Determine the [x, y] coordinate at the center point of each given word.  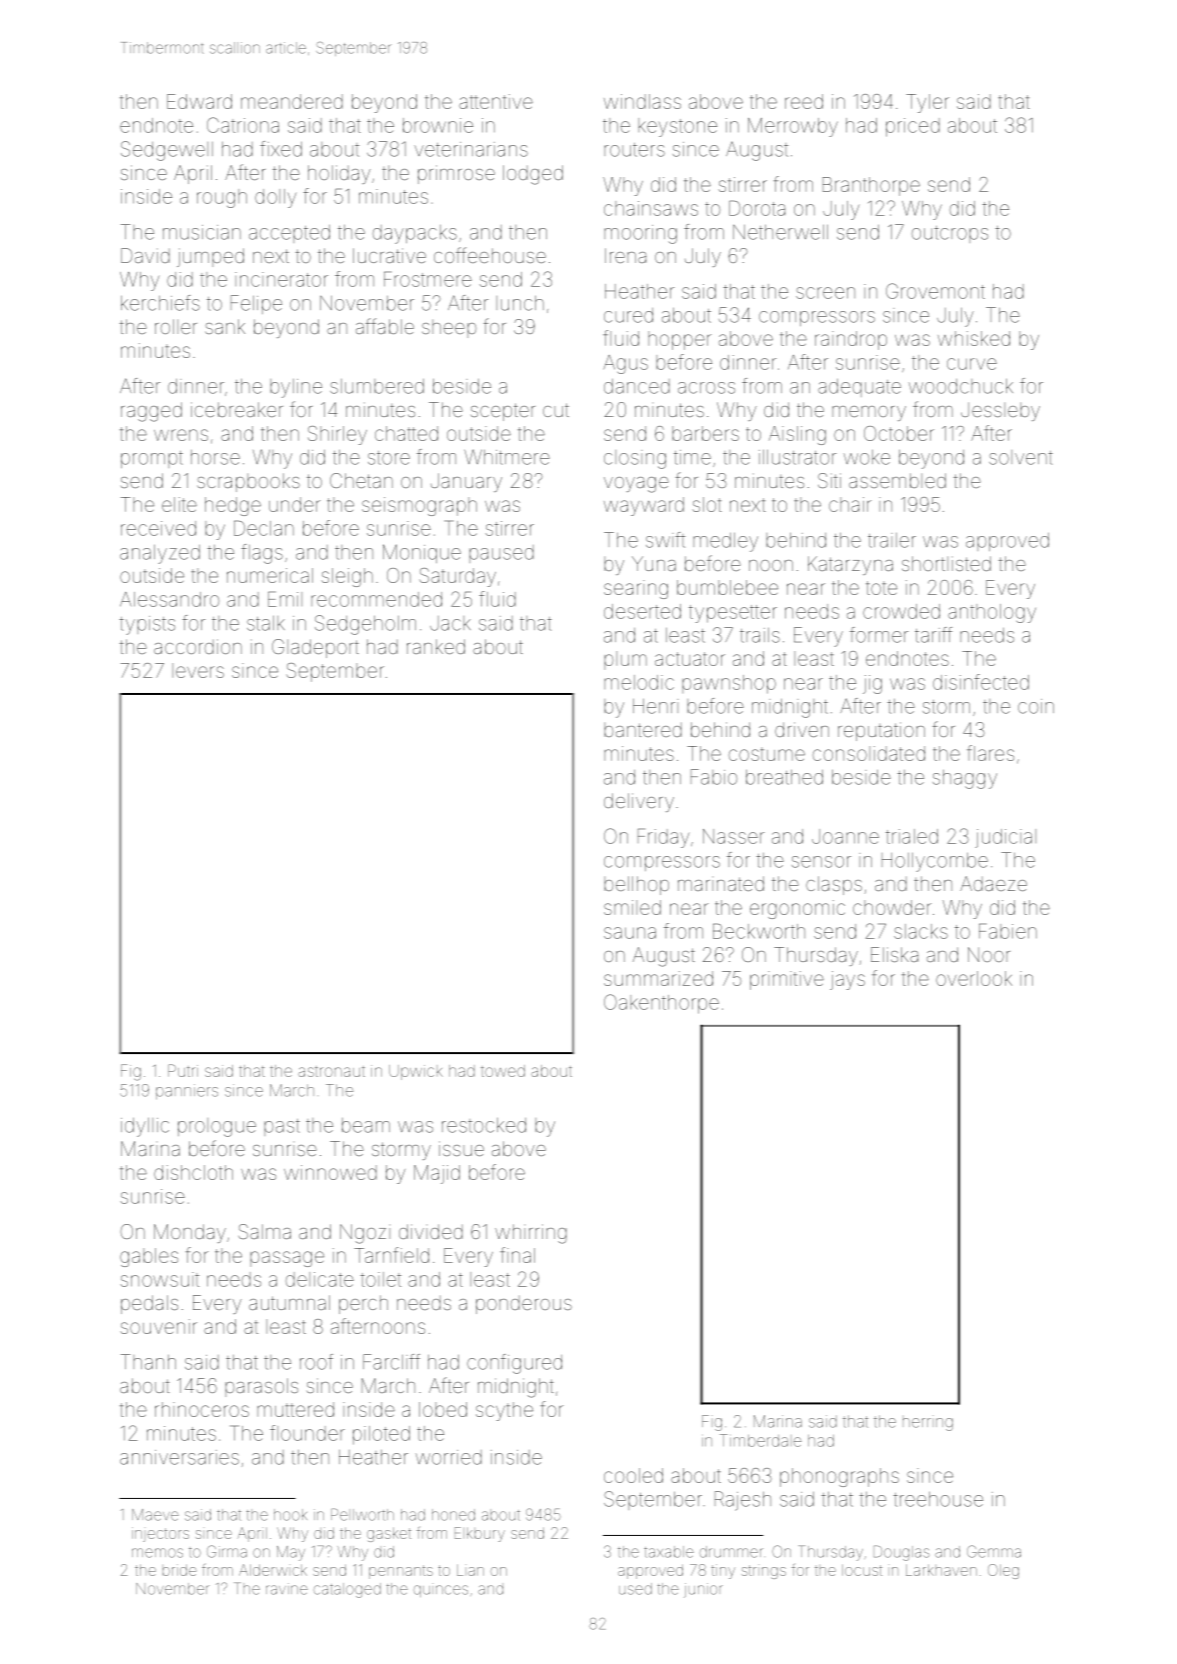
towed [503, 1071]
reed [804, 101]
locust [862, 1570]
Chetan [361, 480]
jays [847, 980]
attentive [496, 101]
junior [703, 1590]
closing [635, 459]
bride [180, 1570]
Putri [183, 1070]
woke [867, 457]
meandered [292, 101]
